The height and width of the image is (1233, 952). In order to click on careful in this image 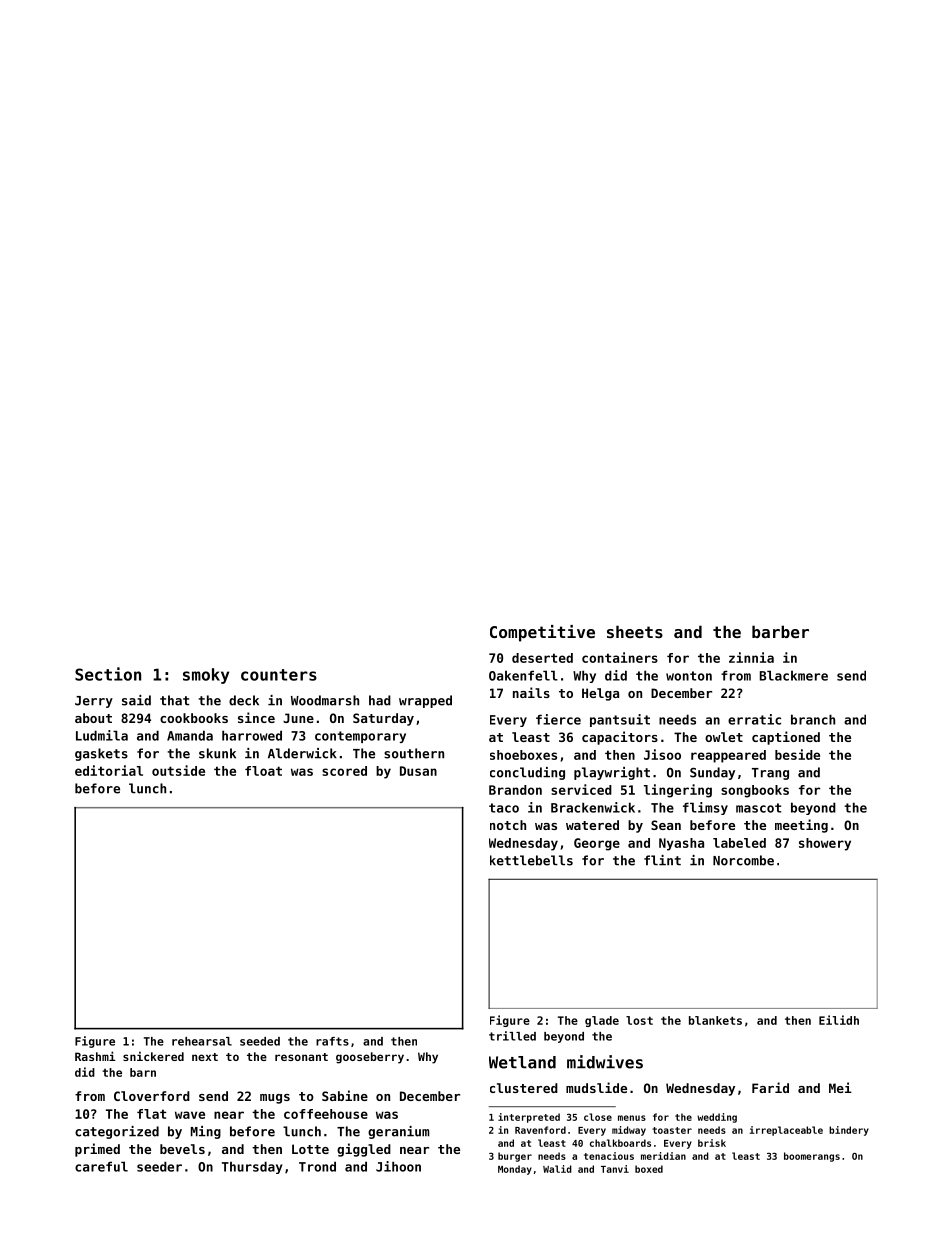, I will do `click(101, 1166)`.
